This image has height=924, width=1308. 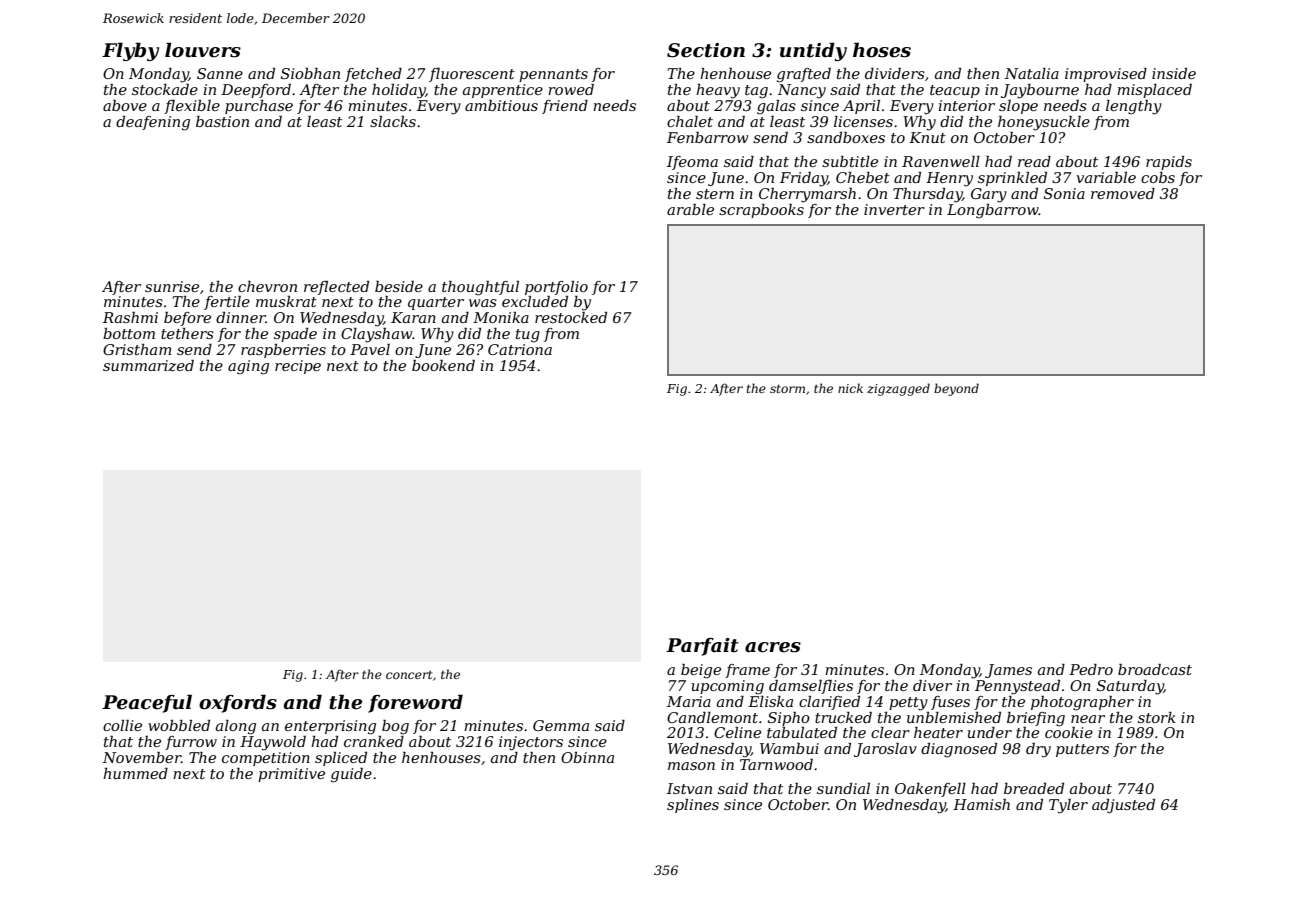 I want to click on guide, so click(x=351, y=775).
